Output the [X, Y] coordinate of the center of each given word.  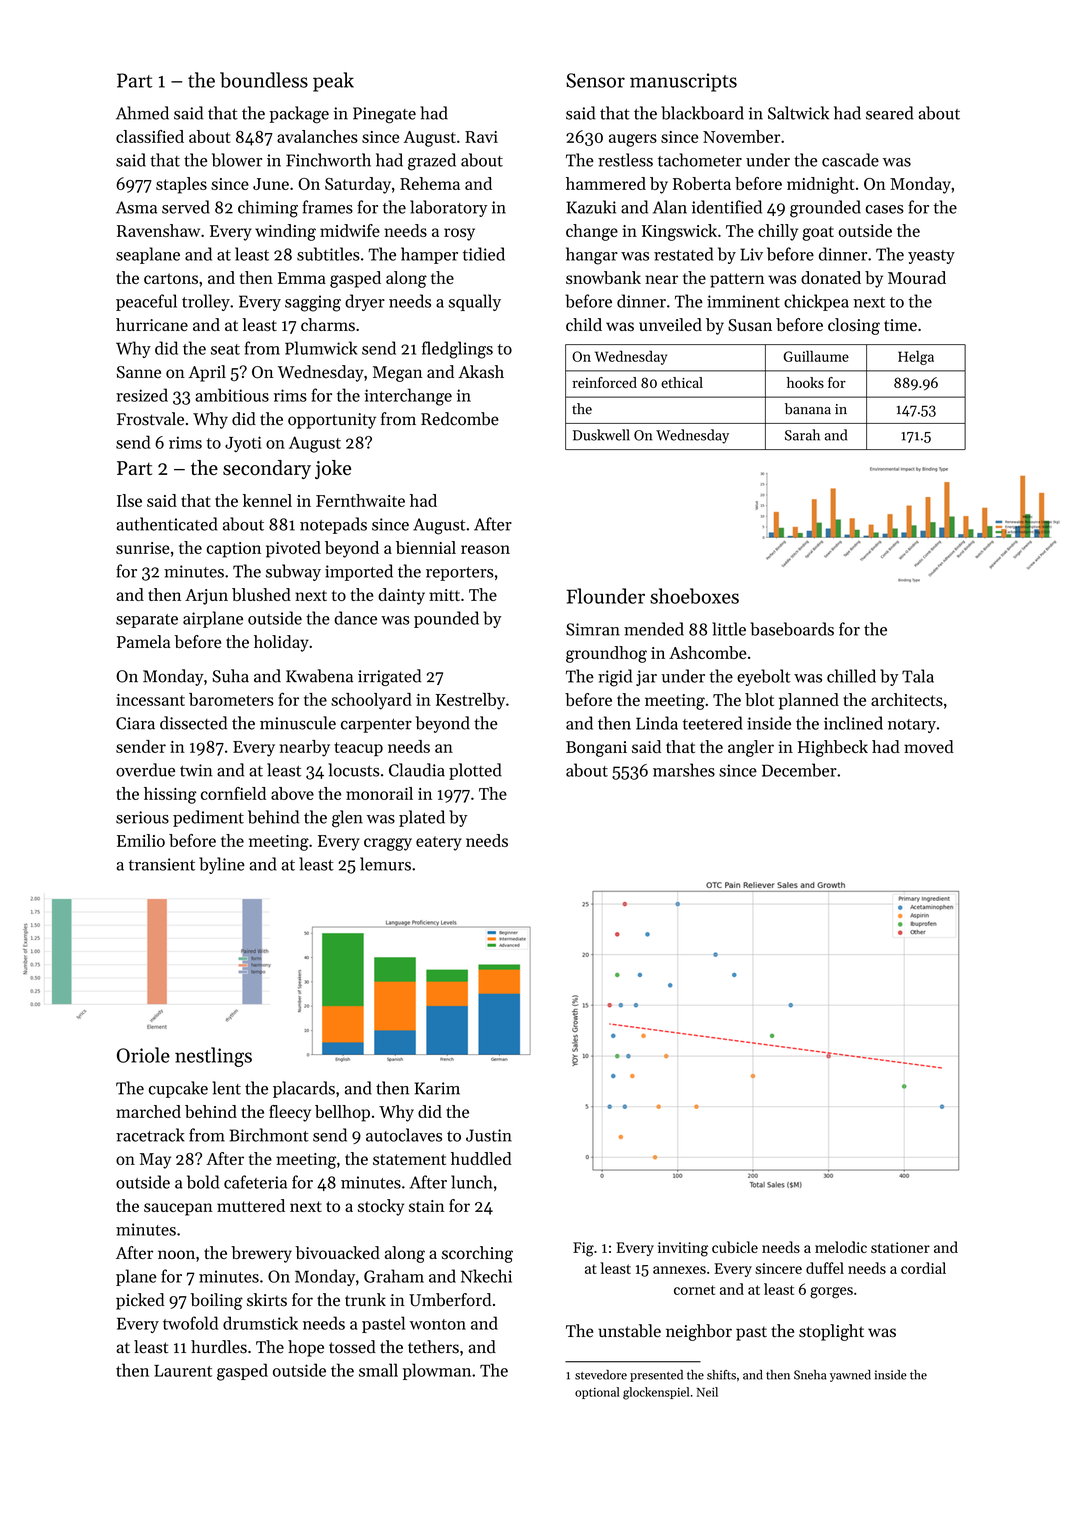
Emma [302, 278]
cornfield [233, 793]
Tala [918, 676]
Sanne [139, 372]
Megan [397, 374]
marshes [684, 770]
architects [907, 699]
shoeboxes [694, 596]
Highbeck [833, 748]
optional [597, 1393]
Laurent [183, 1371]
